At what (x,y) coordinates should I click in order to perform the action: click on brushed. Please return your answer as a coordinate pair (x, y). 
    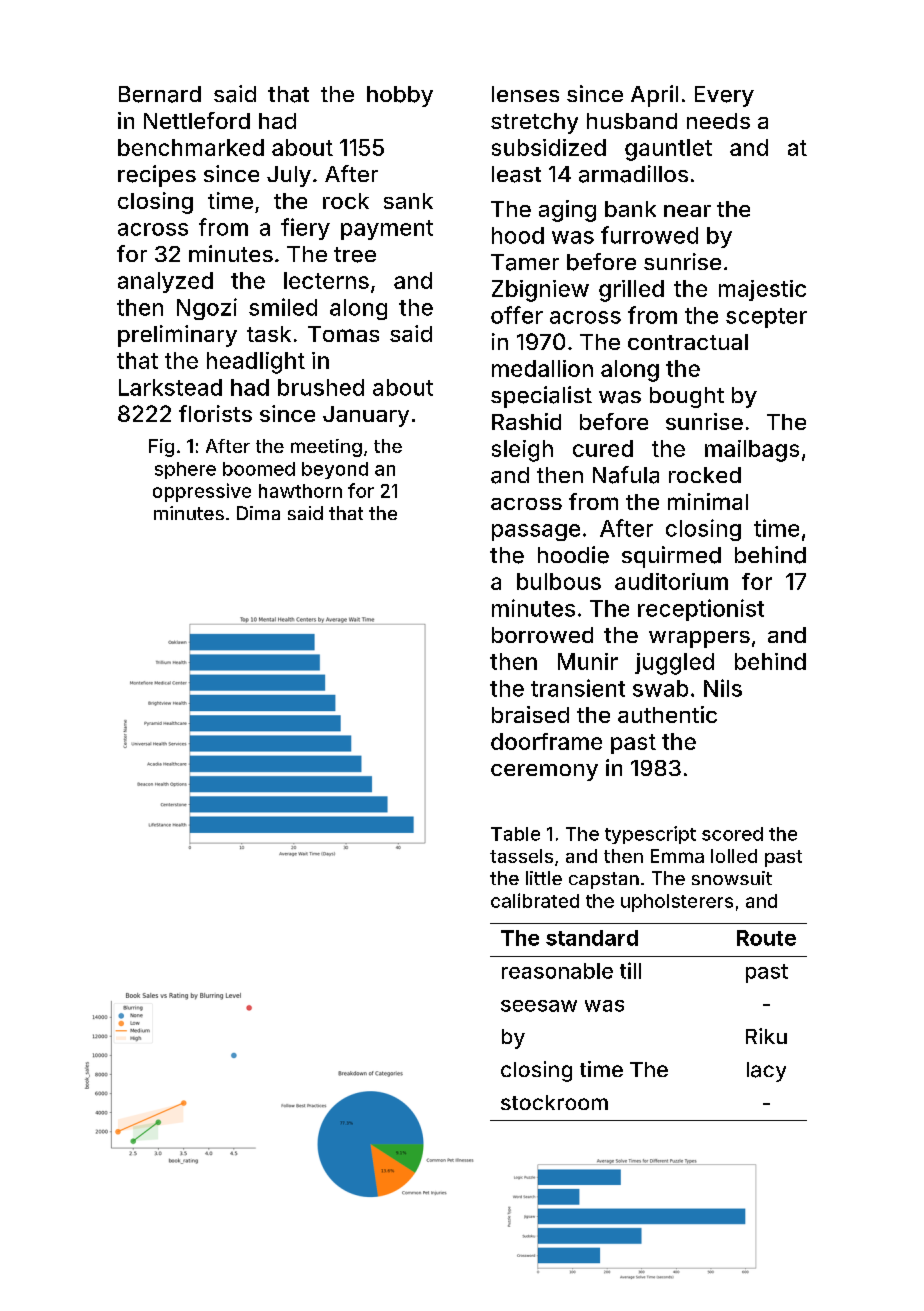
    Looking at the image, I should click on (321, 387).
